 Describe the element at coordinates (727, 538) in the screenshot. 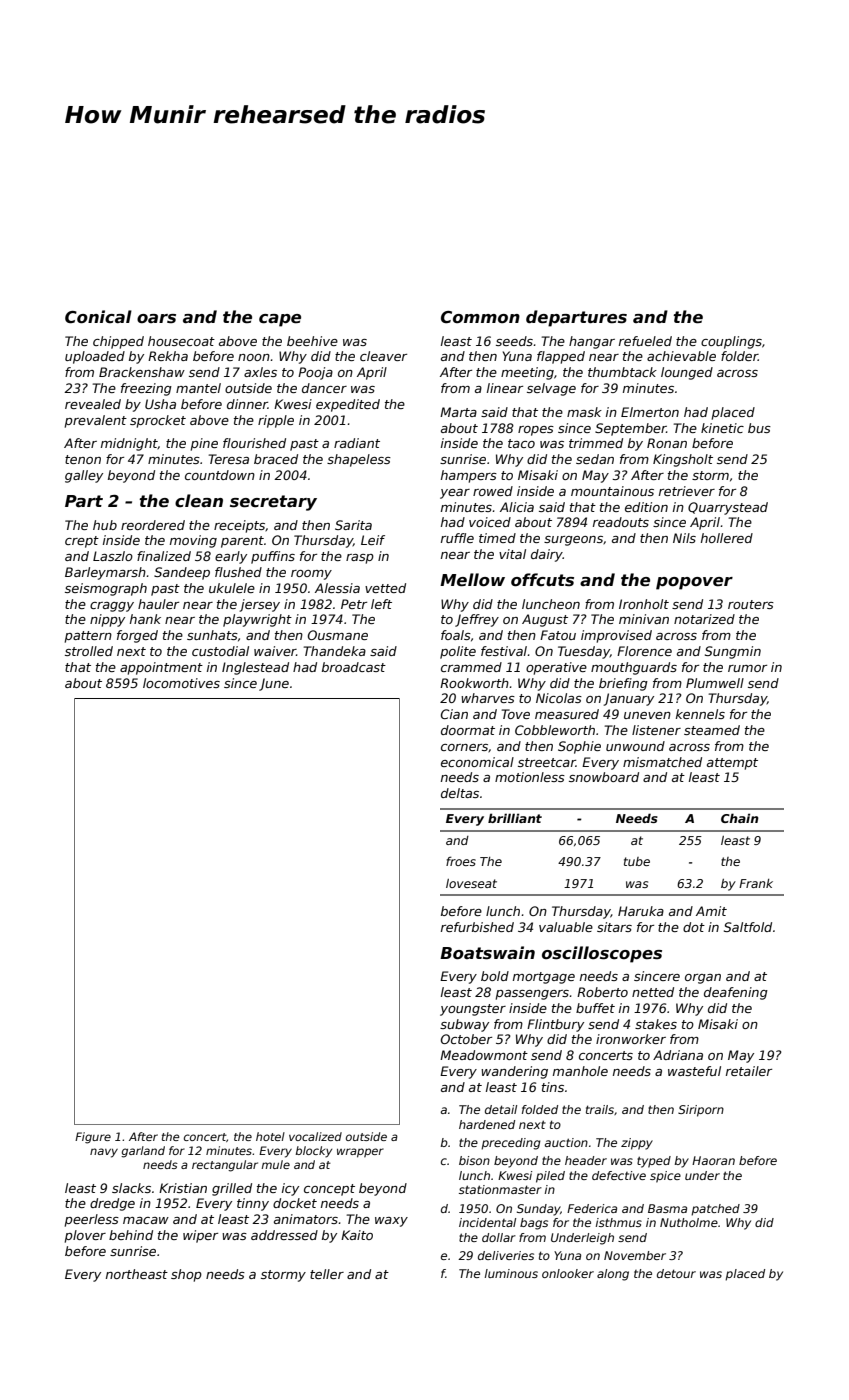

I see `hollered` at that location.
